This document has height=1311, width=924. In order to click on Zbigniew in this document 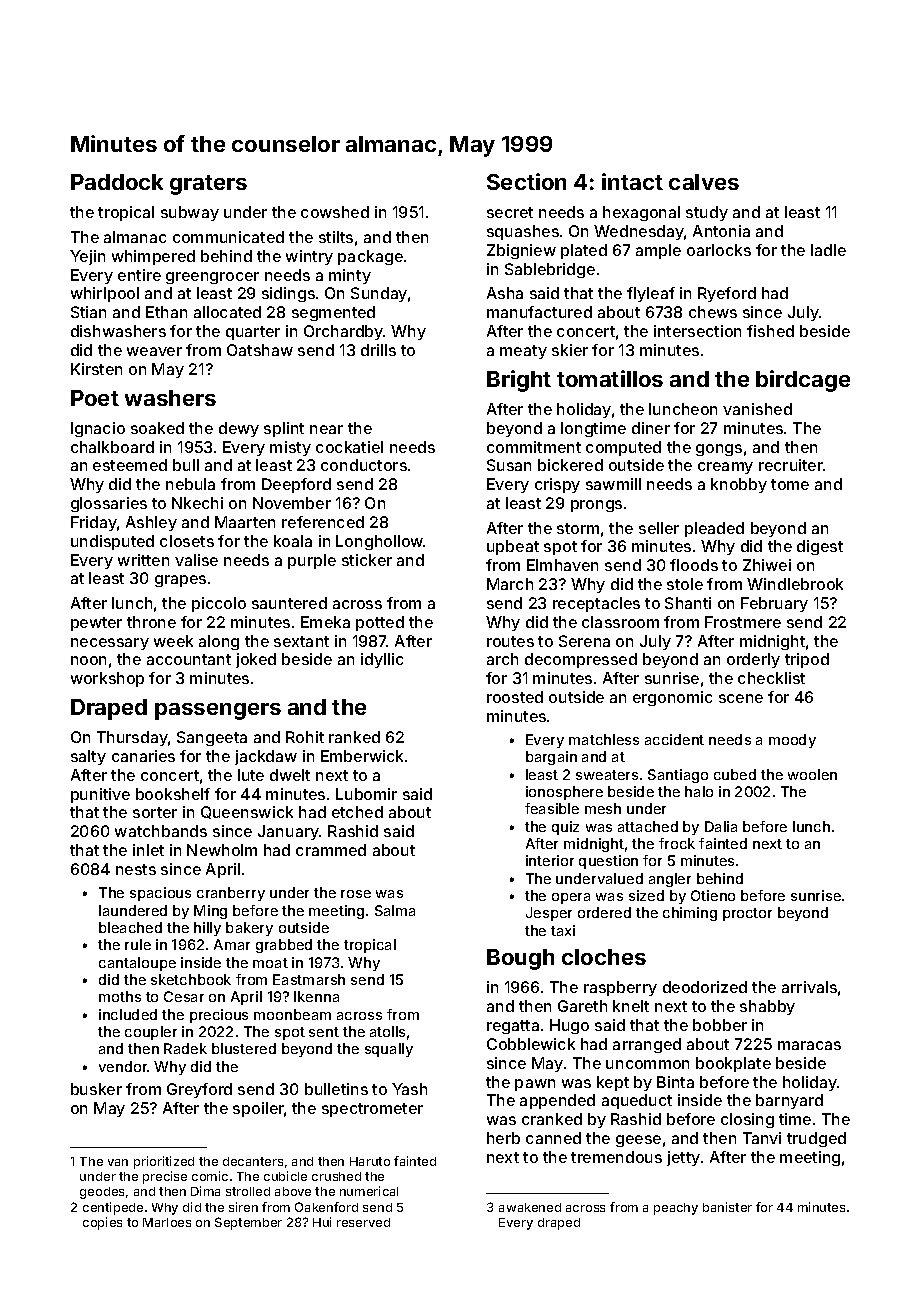, I will do `click(521, 251)`.
